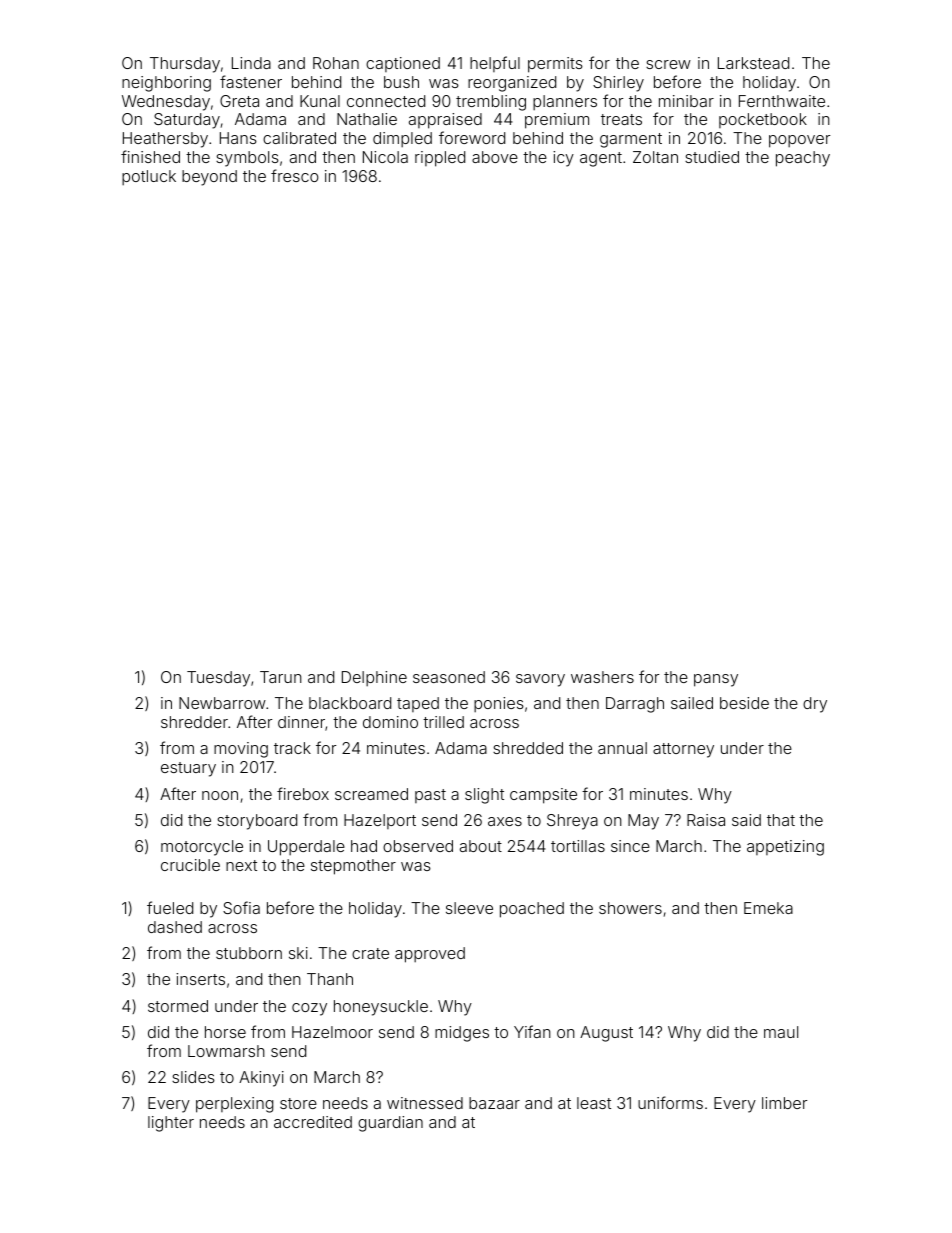 The height and width of the screenshot is (1233, 952). Describe the element at coordinates (374, 678) in the screenshot. I see `Delphine` at that location.
